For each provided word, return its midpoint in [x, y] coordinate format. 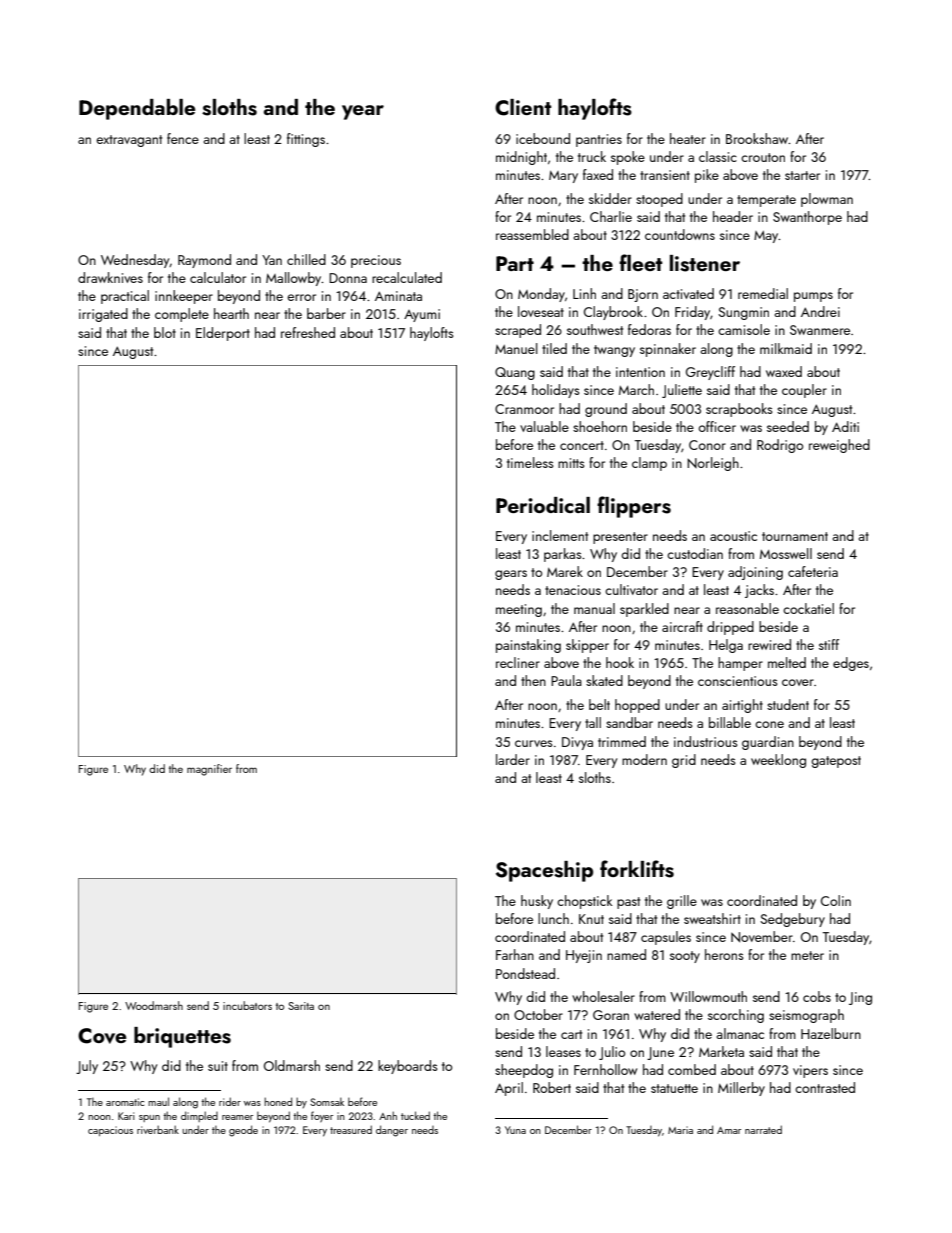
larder [513, 759]
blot [165, 332]
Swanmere [820, 330]
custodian [695, 553]
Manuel [516, 348]
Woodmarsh [154, 1005]
